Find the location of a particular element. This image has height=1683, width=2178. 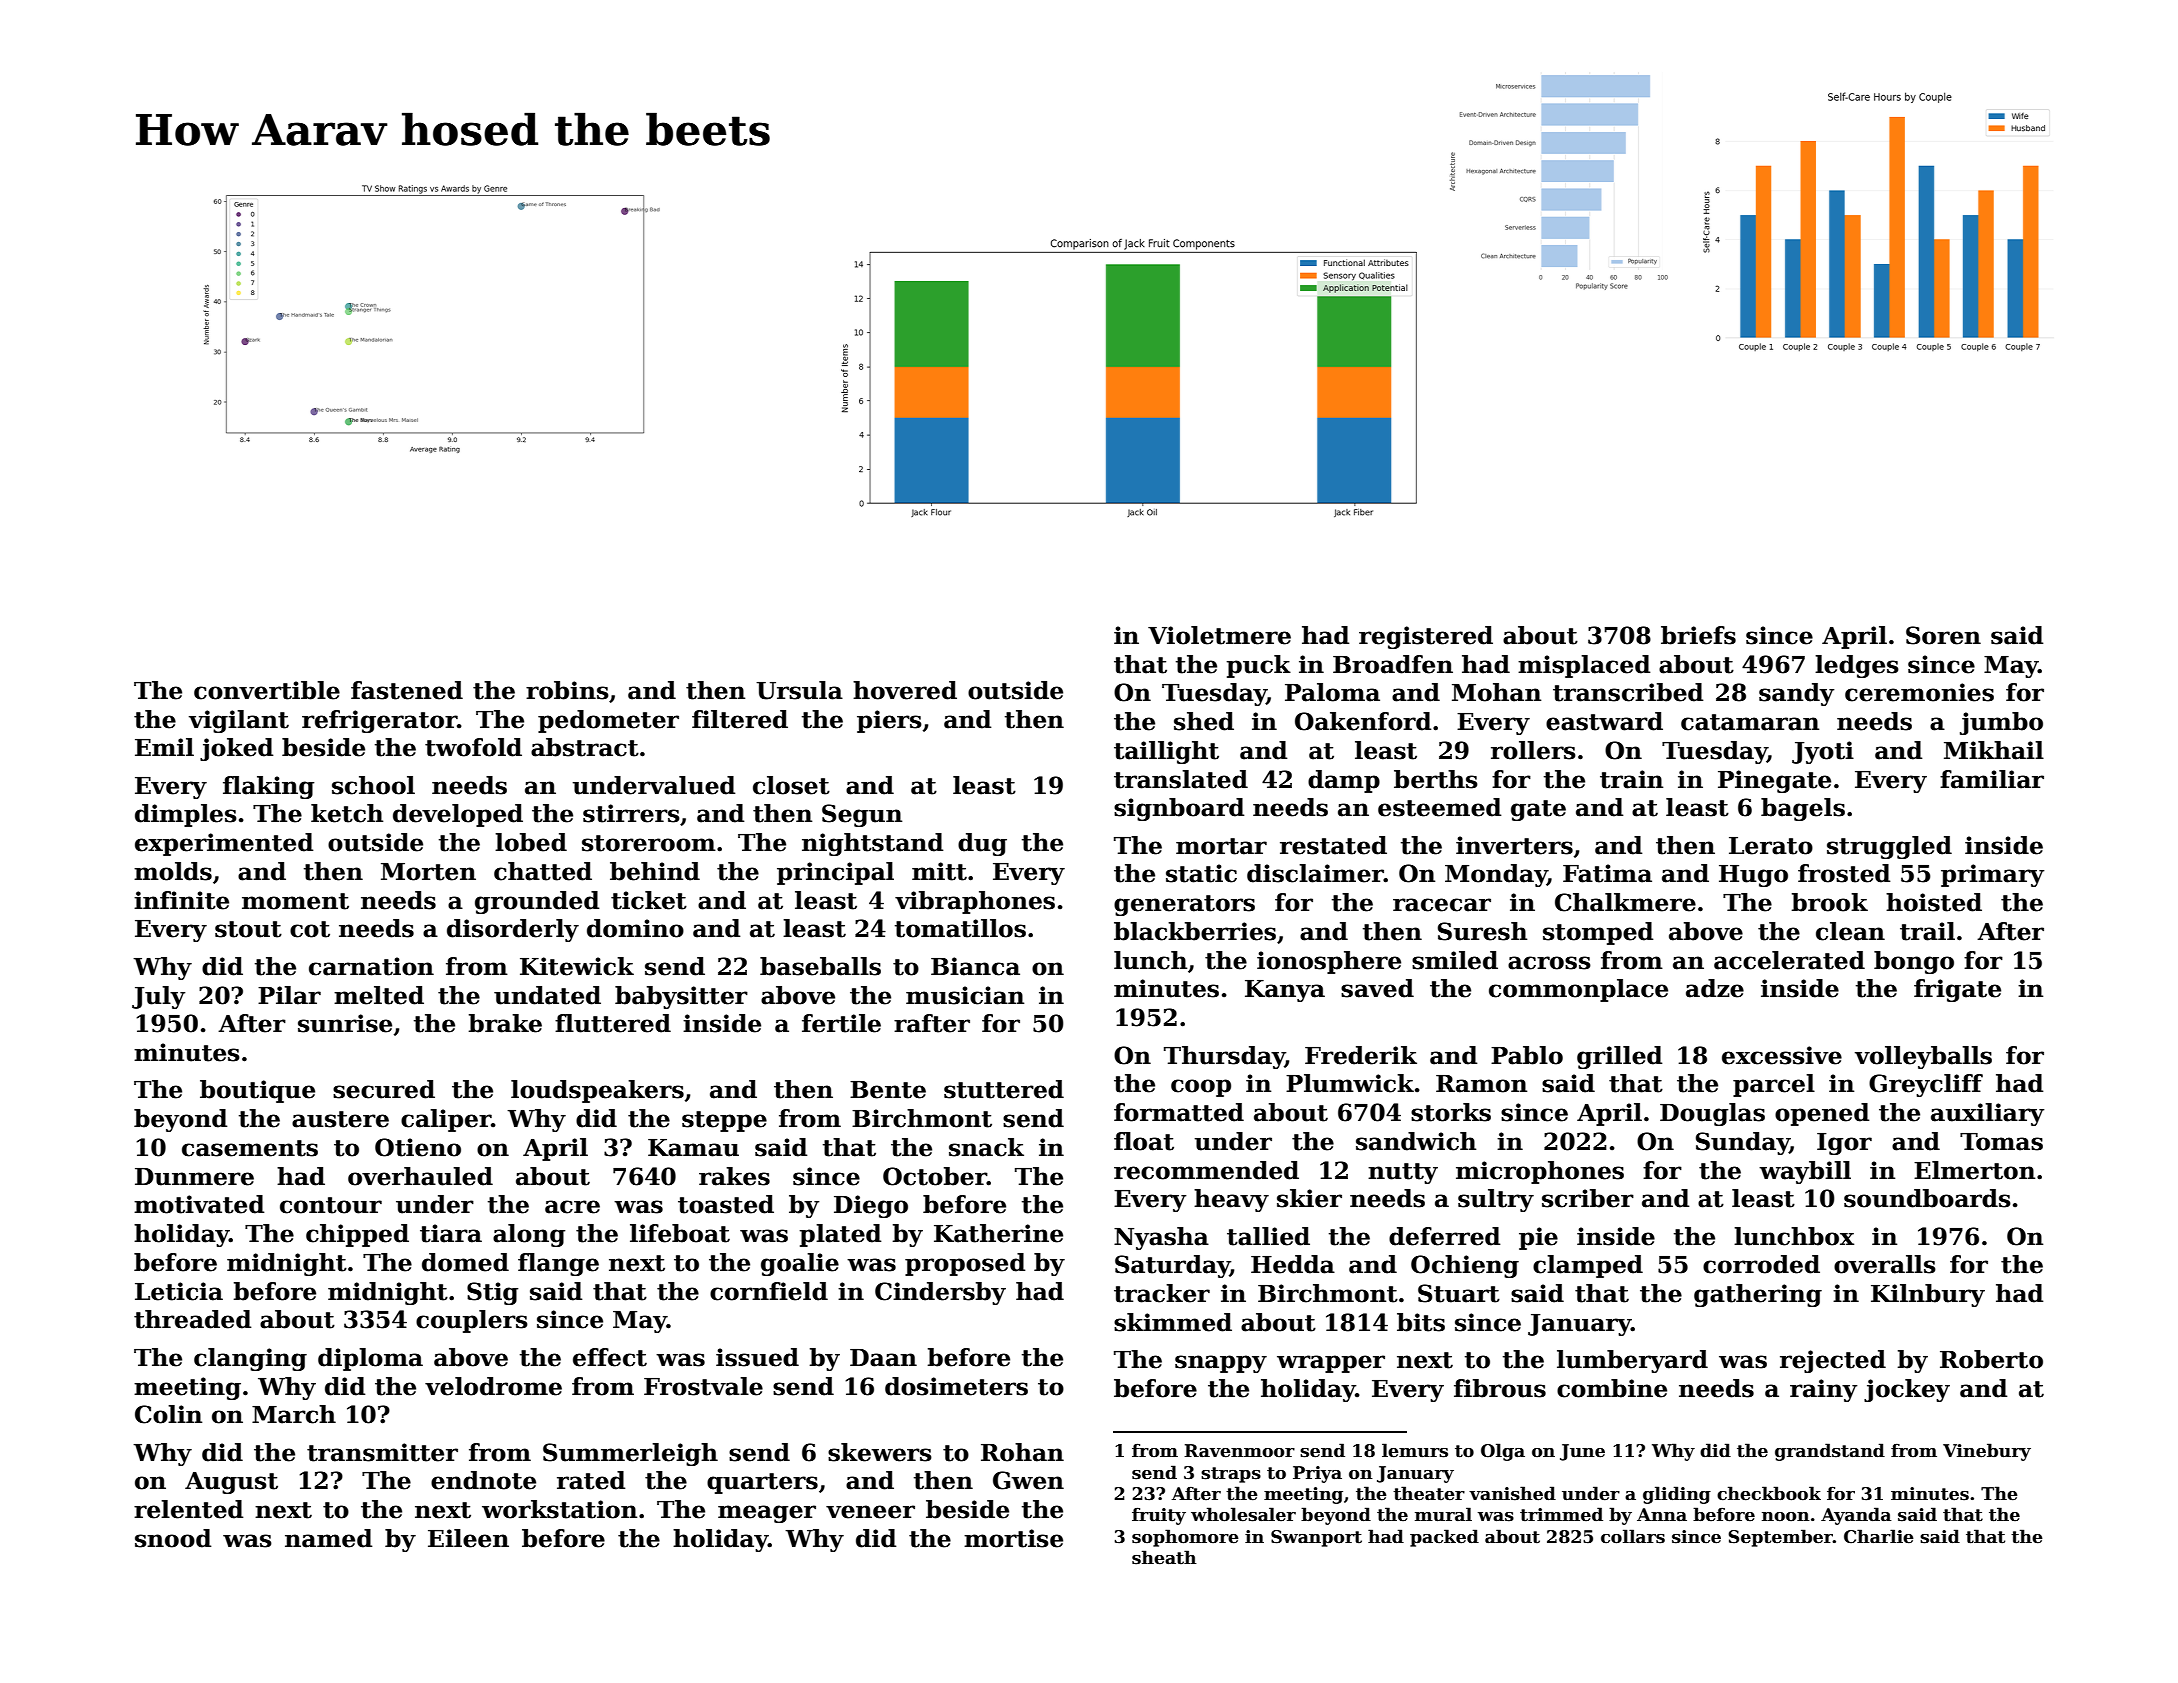

Colin is located at coordinates (168, 1414).
